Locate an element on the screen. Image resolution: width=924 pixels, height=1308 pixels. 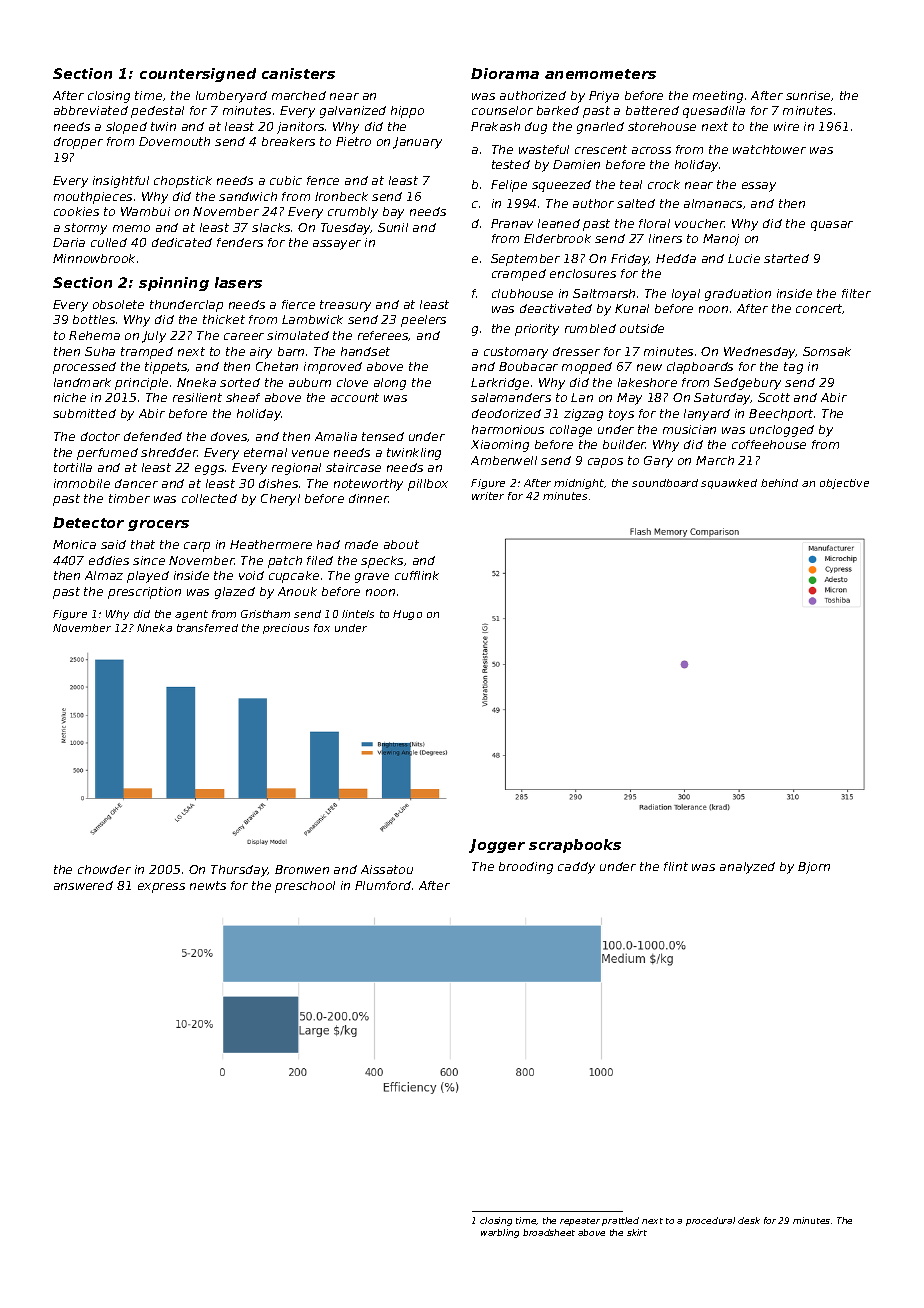
countersigned is located at coordinates (198, 75).
